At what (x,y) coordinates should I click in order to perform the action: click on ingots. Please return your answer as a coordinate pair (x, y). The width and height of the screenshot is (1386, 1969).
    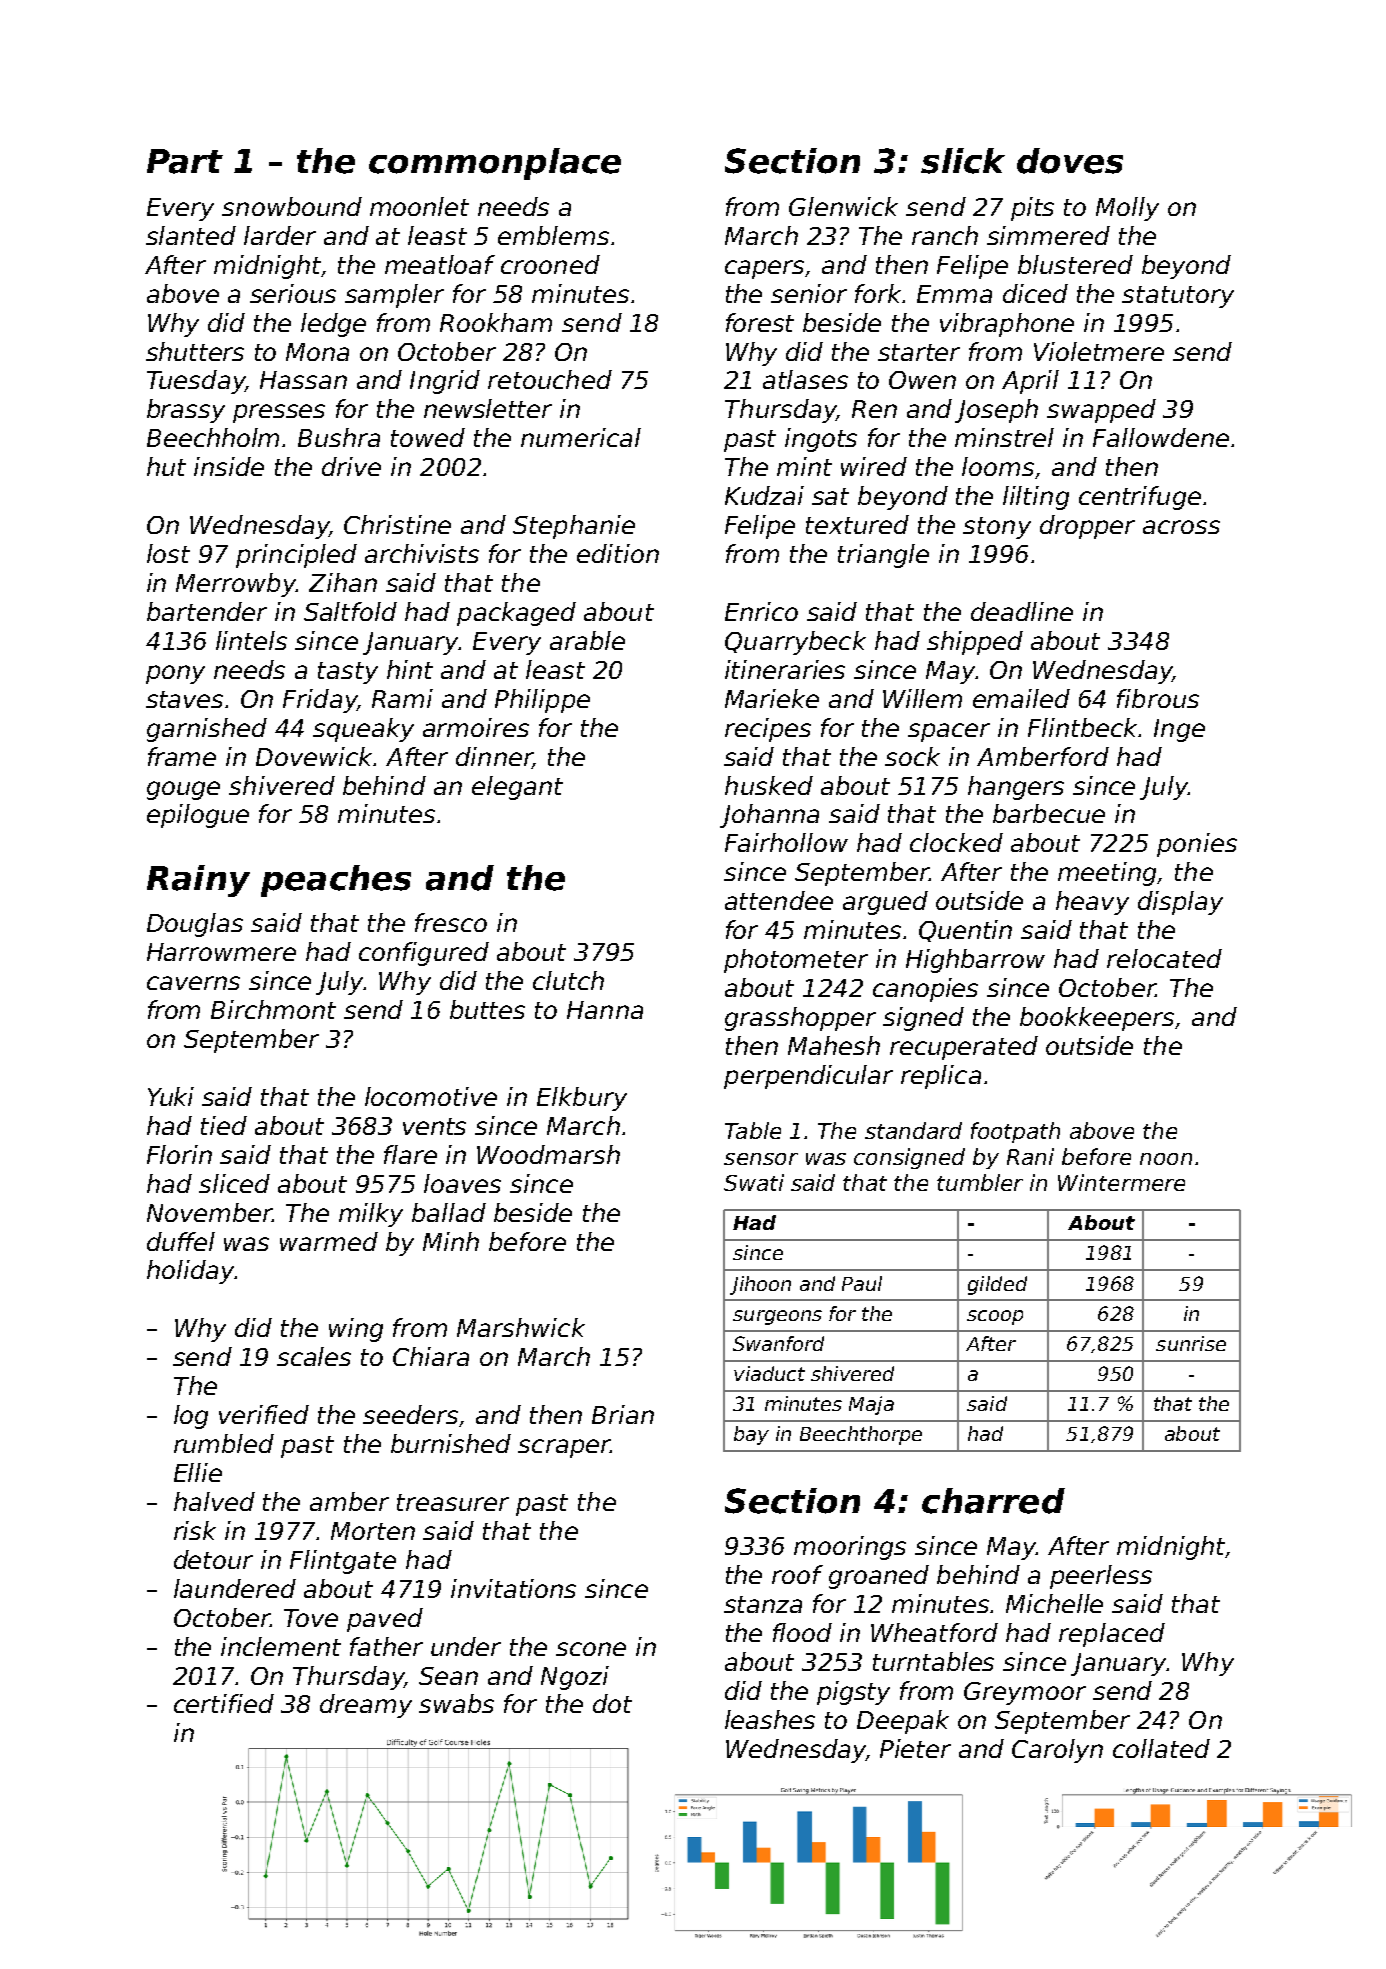
    Looking at the image, I should click on (821, 440).
